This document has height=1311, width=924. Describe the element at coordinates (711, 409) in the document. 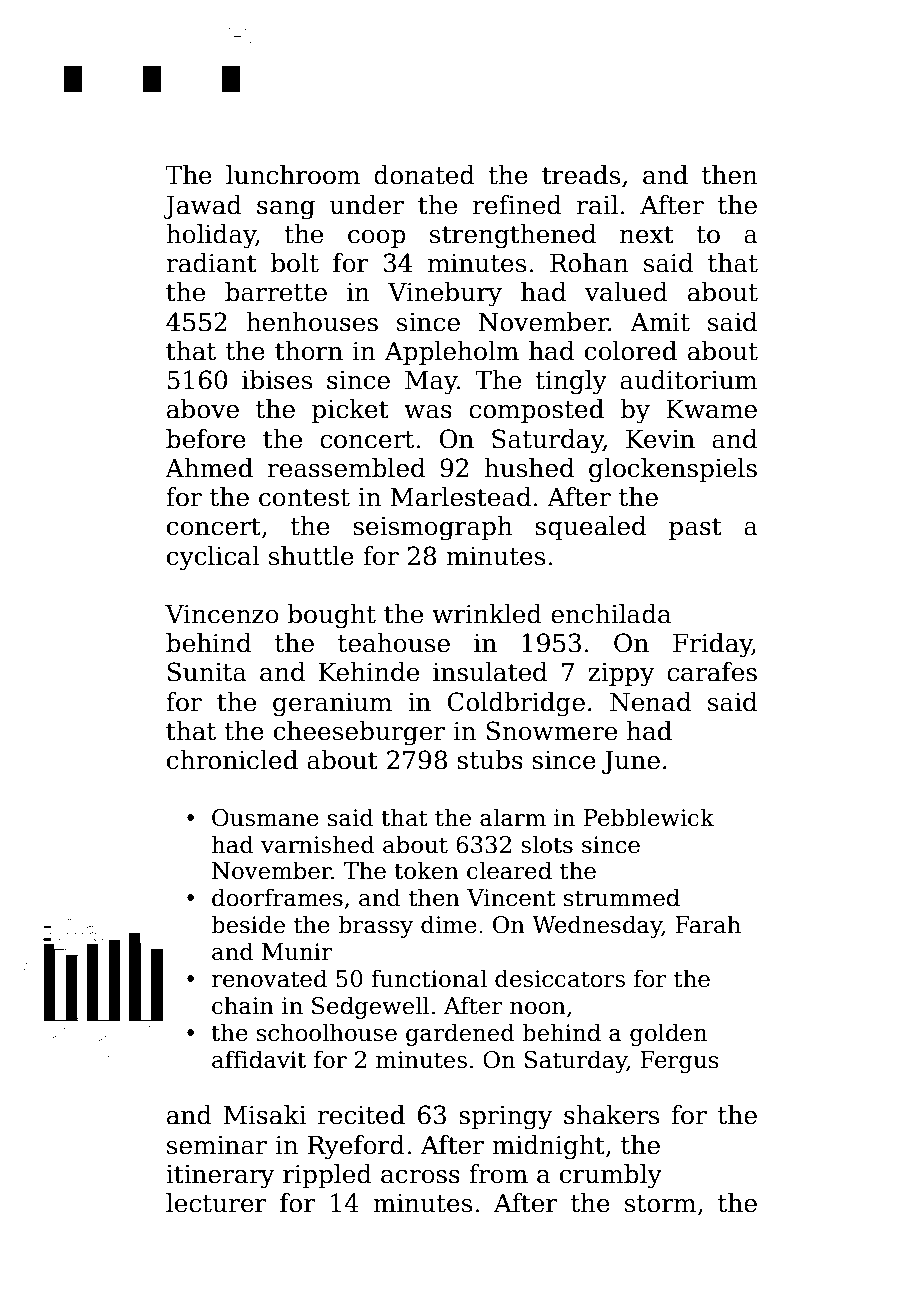

I see `Kwame` at that location.
